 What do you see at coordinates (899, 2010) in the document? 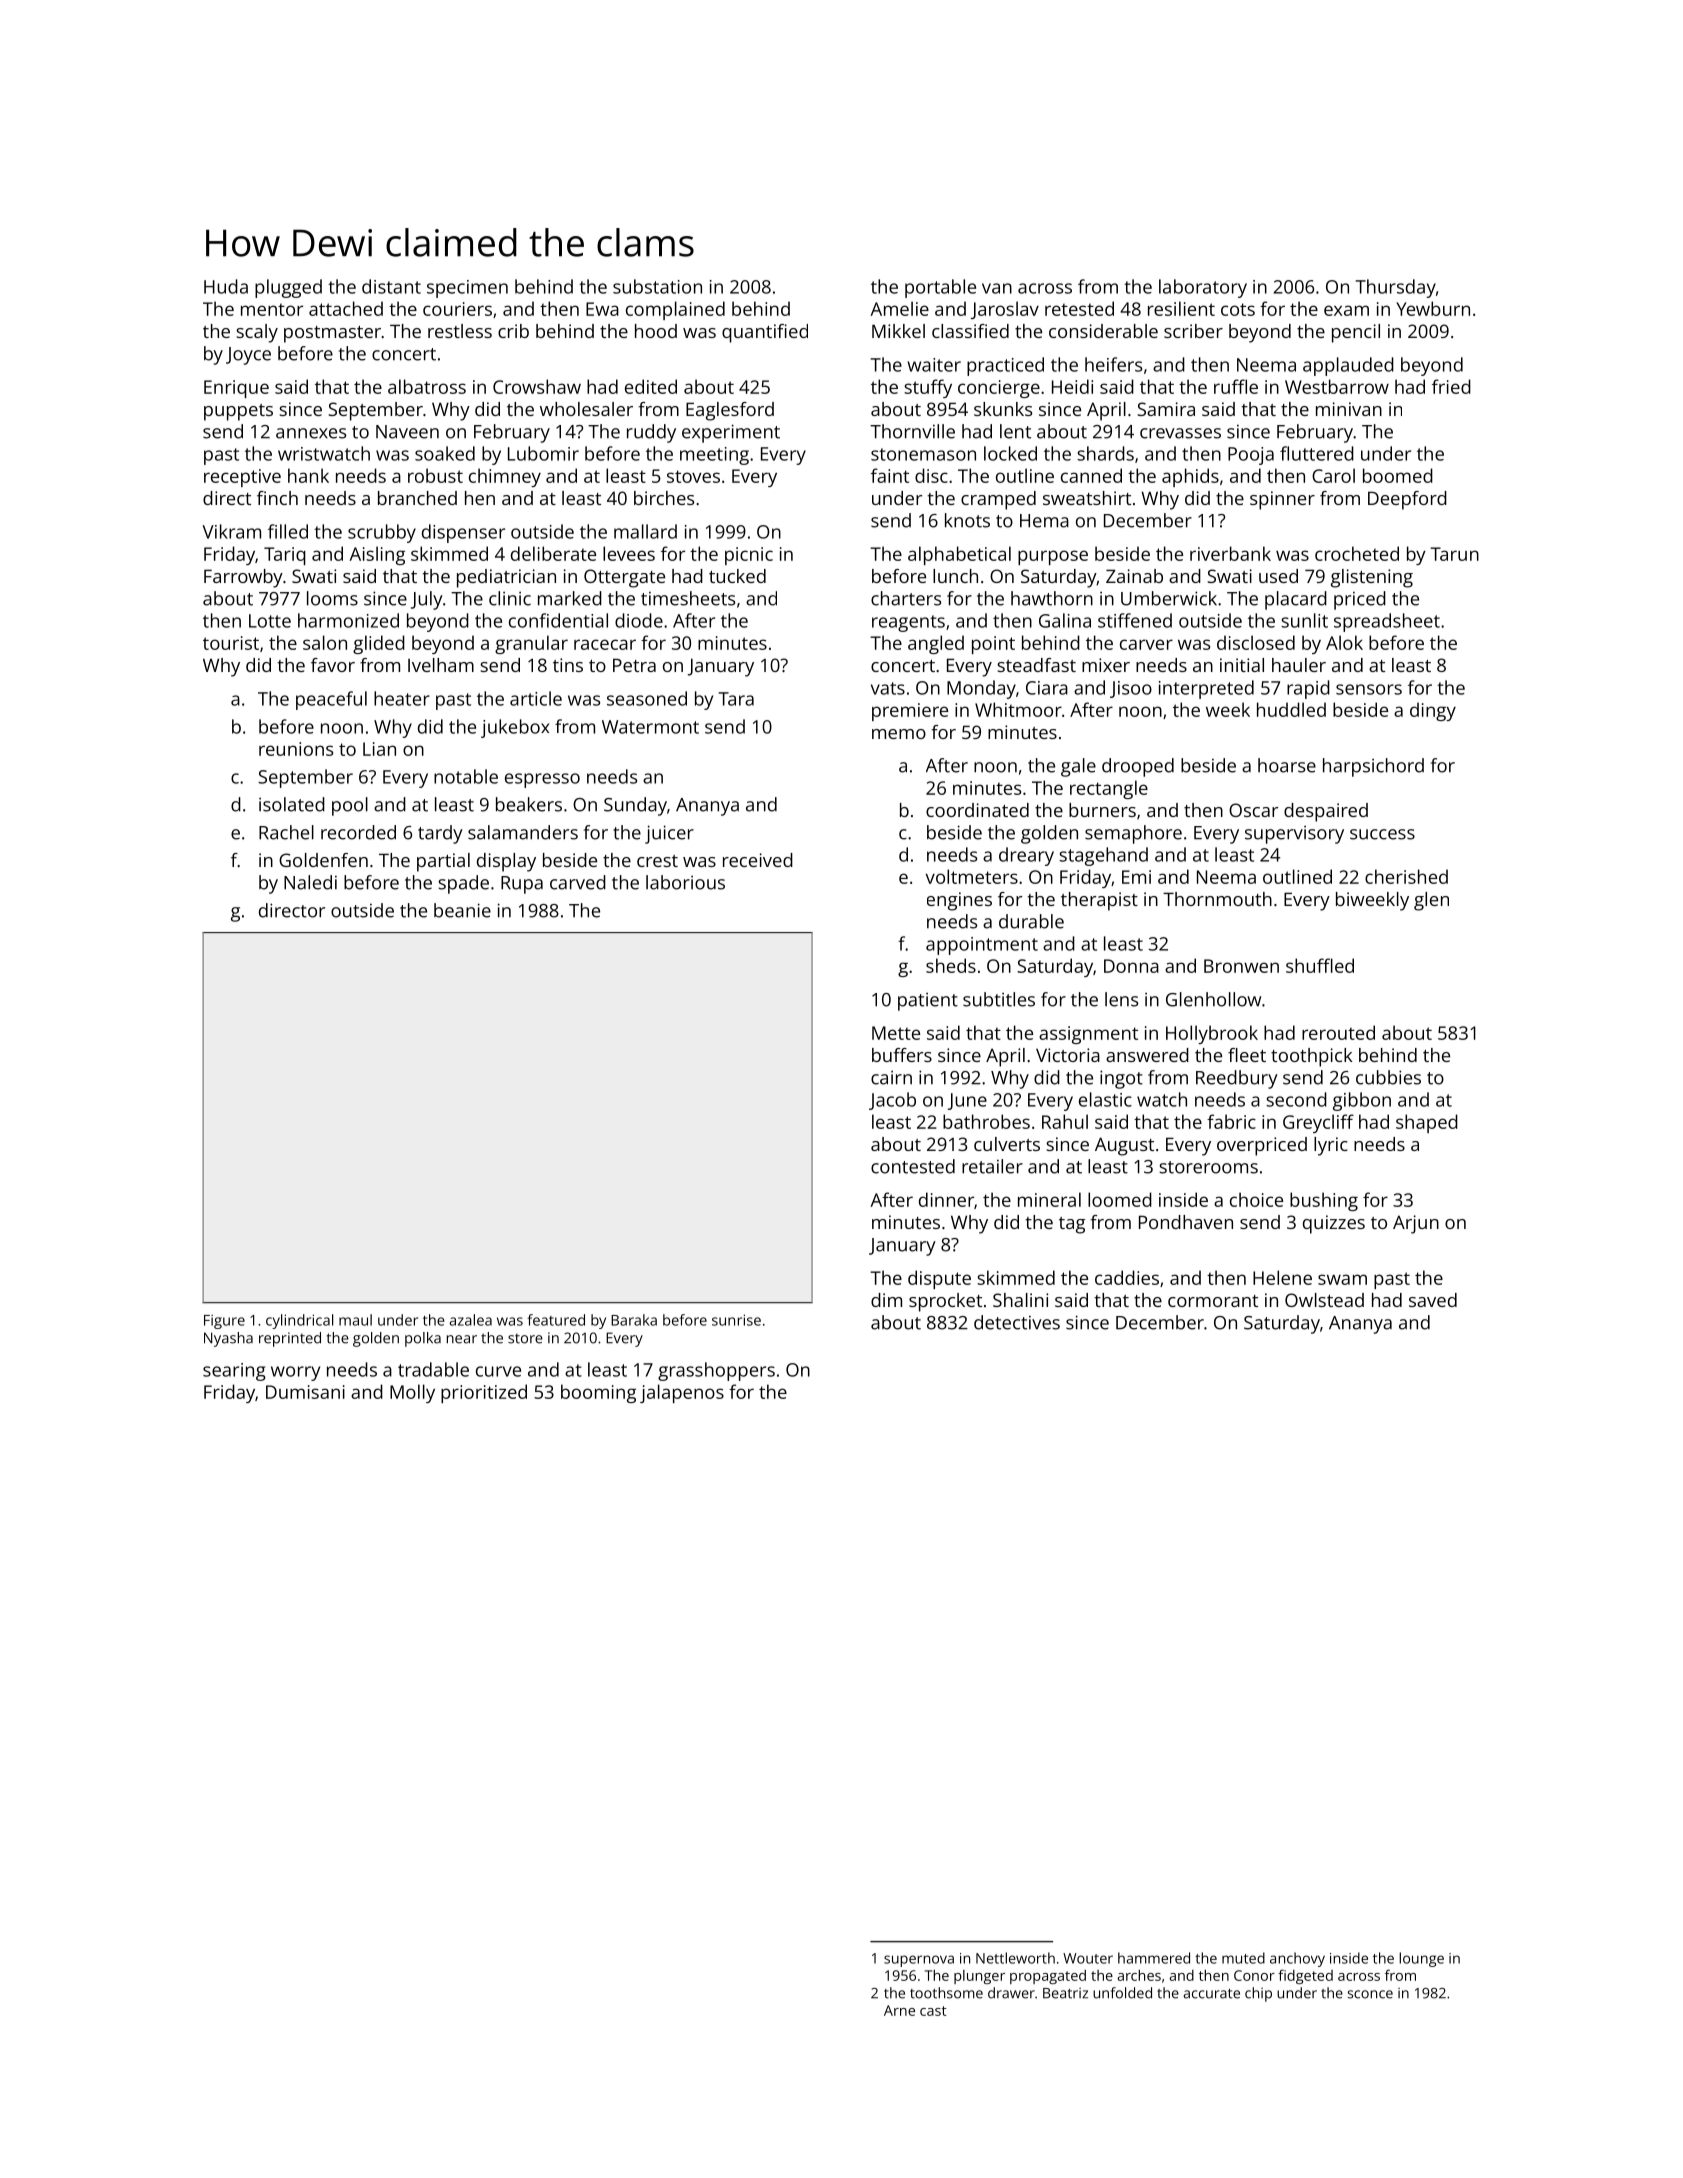
I see `Arne` at bounding box center [899, 2010].
